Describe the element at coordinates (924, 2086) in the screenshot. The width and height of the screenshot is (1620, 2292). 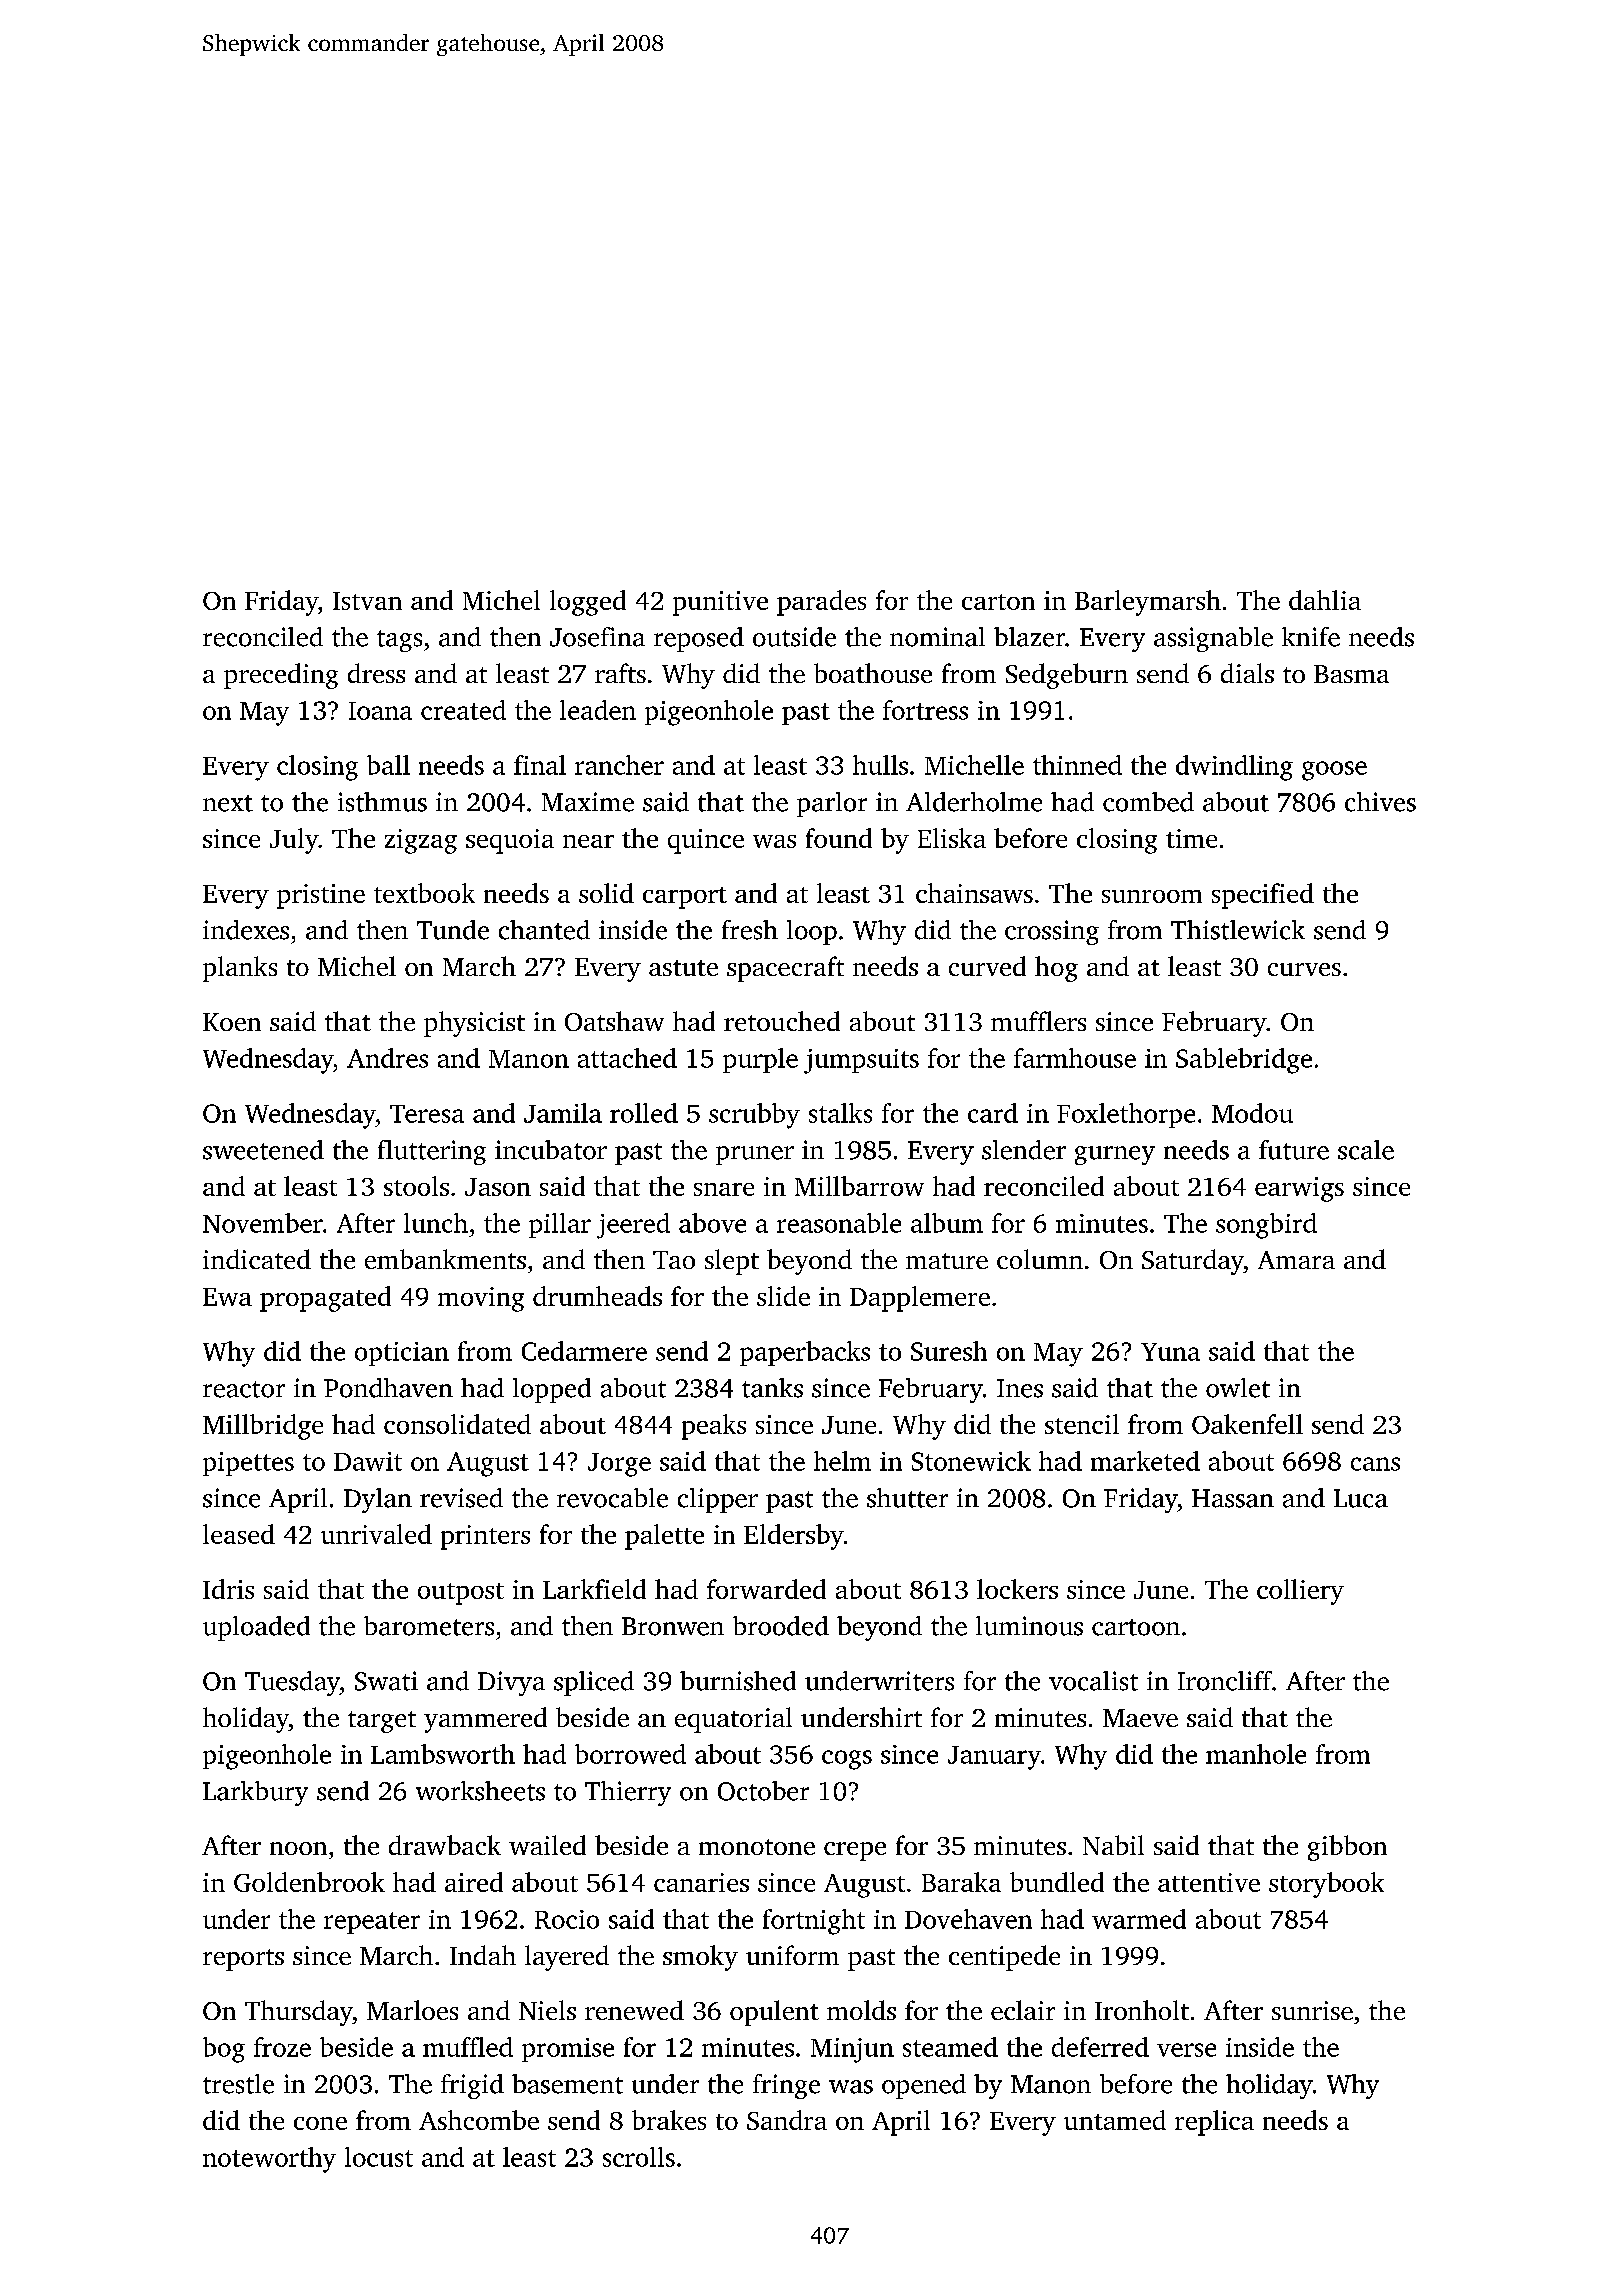
I see `opened` at that location.
